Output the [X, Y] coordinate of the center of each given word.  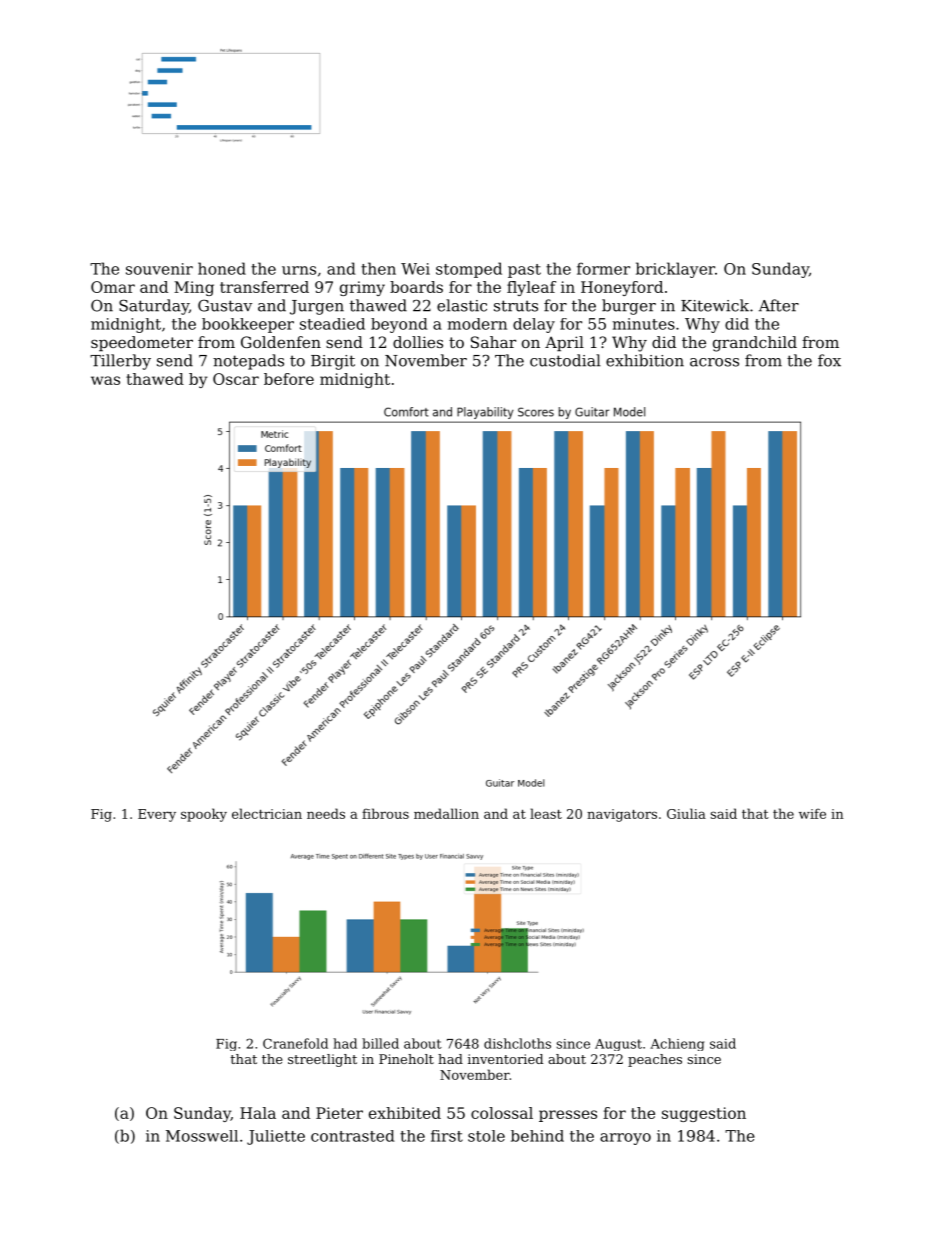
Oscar [236, 379]
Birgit [333, 362]
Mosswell [202, 1136]
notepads [248, 362]
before [289, 379]
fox [829, 360]
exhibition [645, 360]
